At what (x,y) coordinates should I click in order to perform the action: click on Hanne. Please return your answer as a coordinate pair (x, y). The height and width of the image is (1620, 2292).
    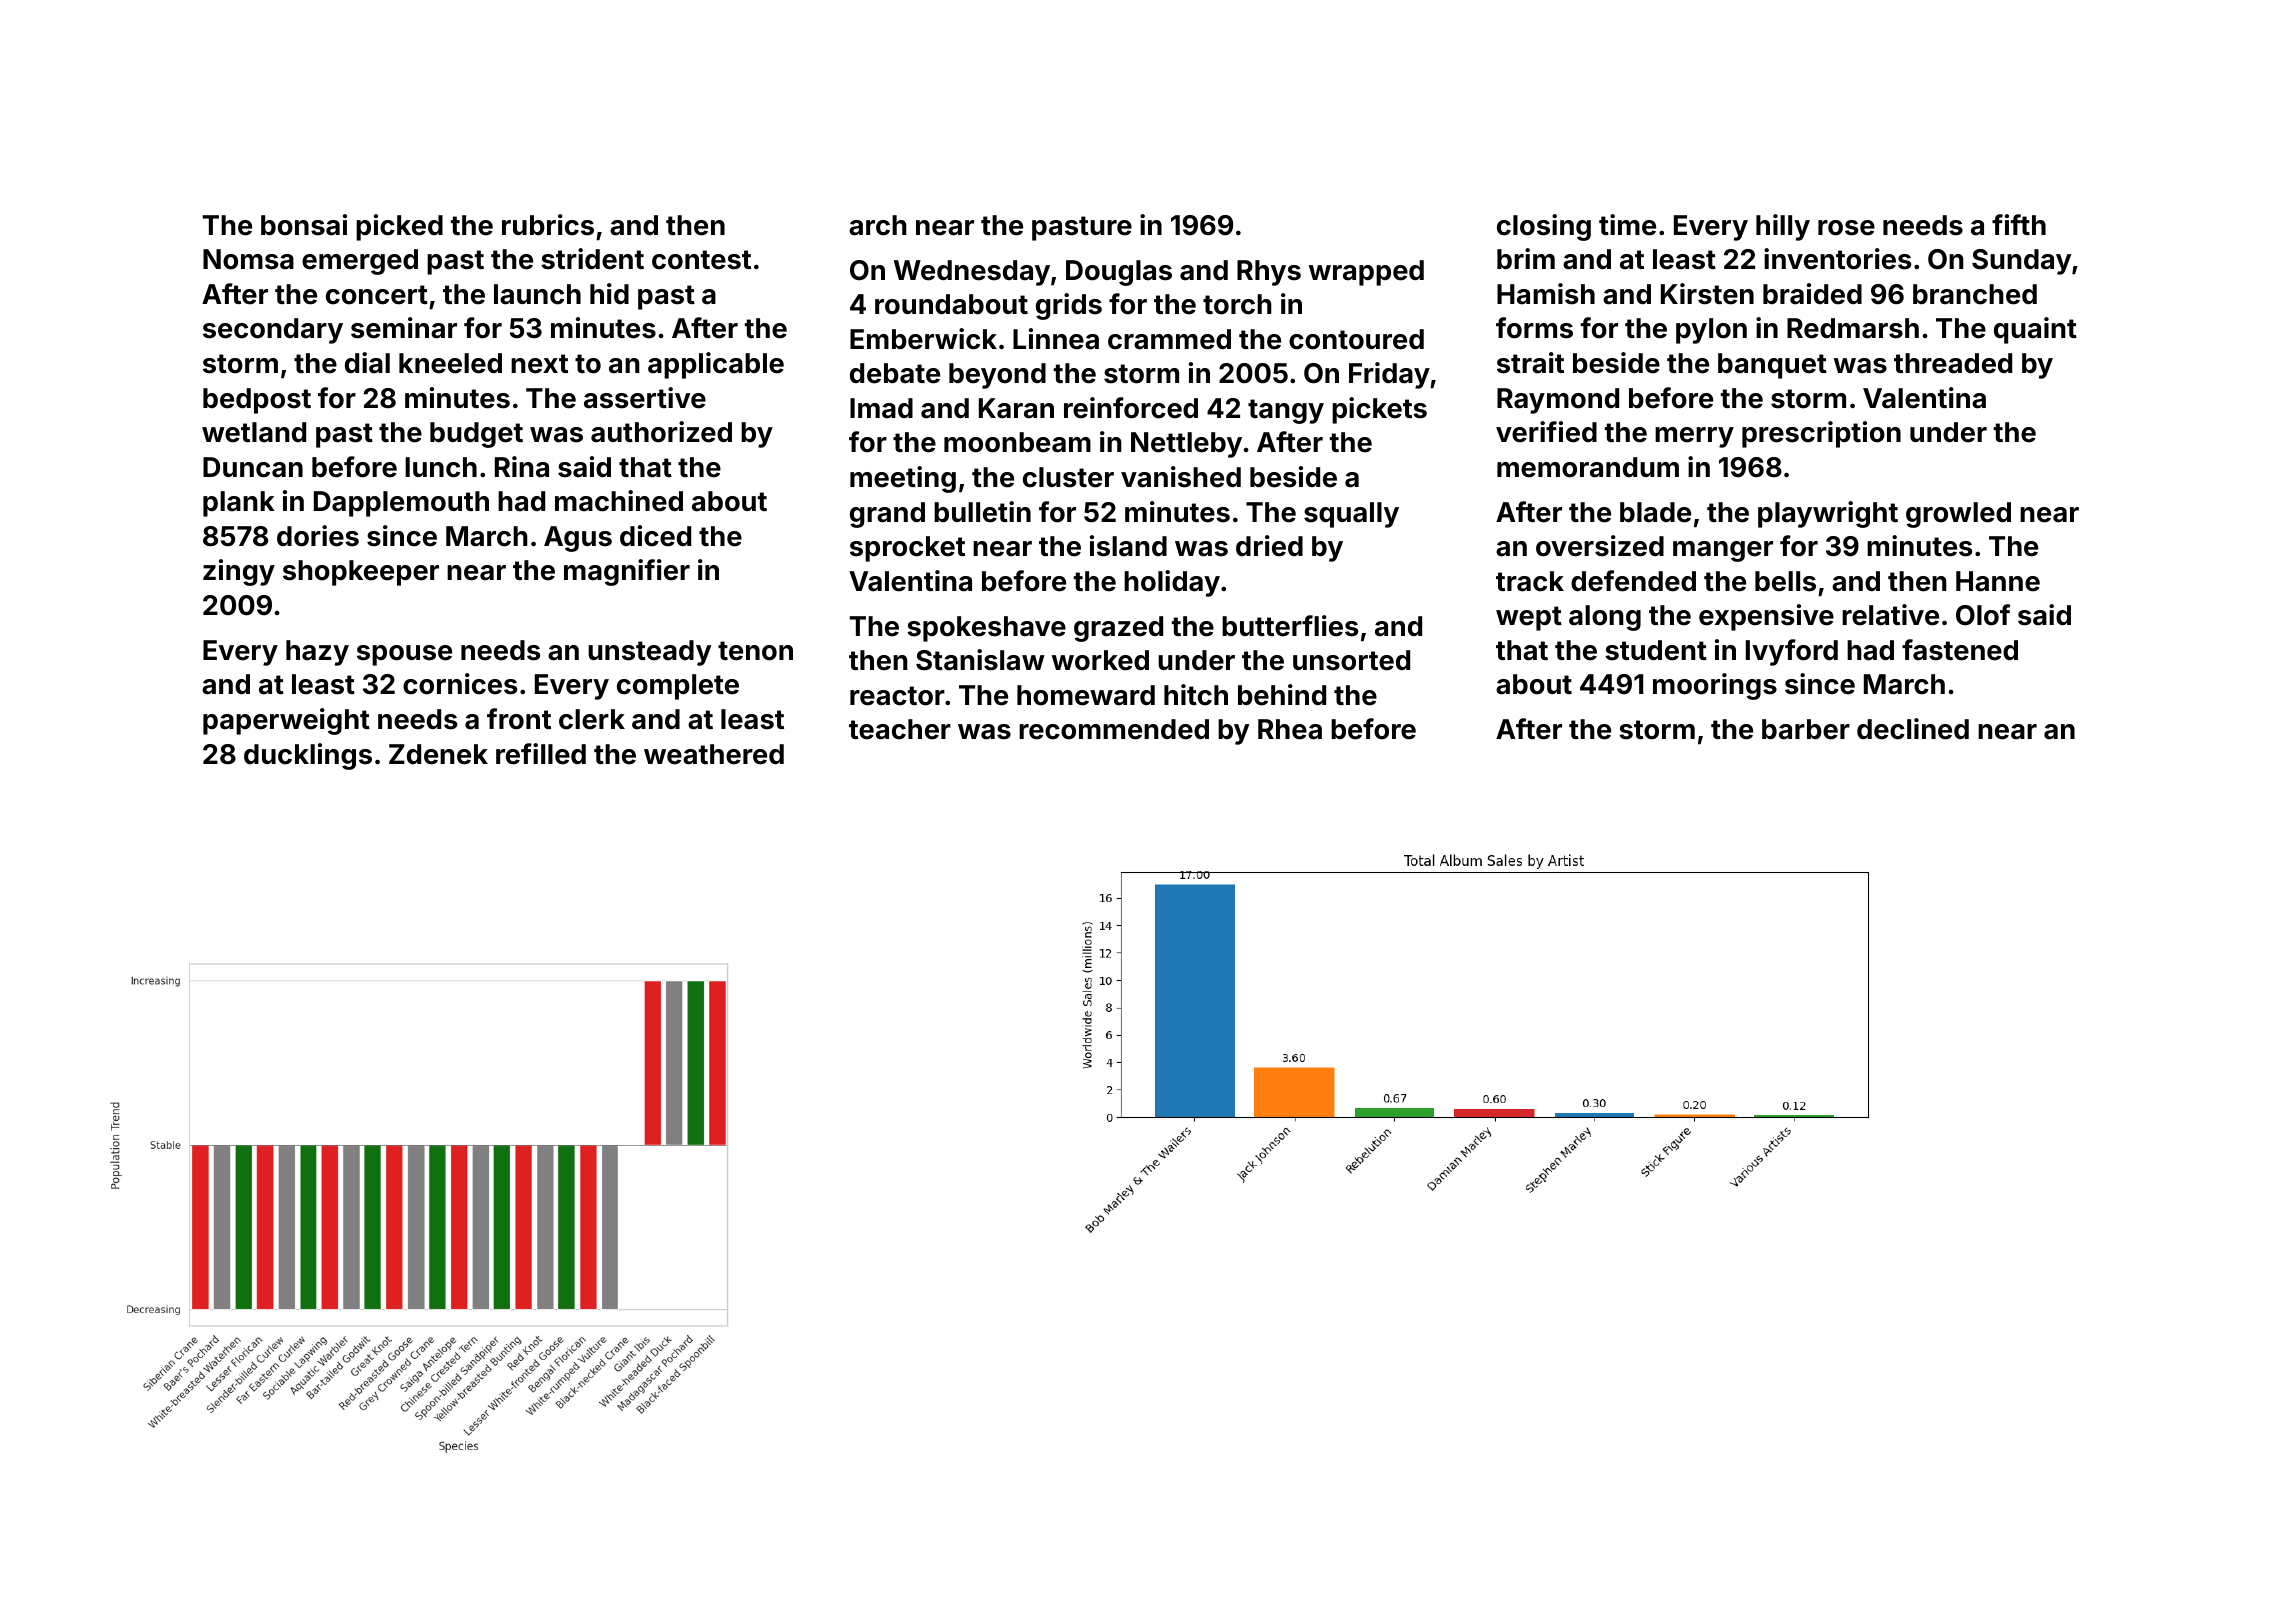
    Looking at the image, I should click on (1998, 581).
